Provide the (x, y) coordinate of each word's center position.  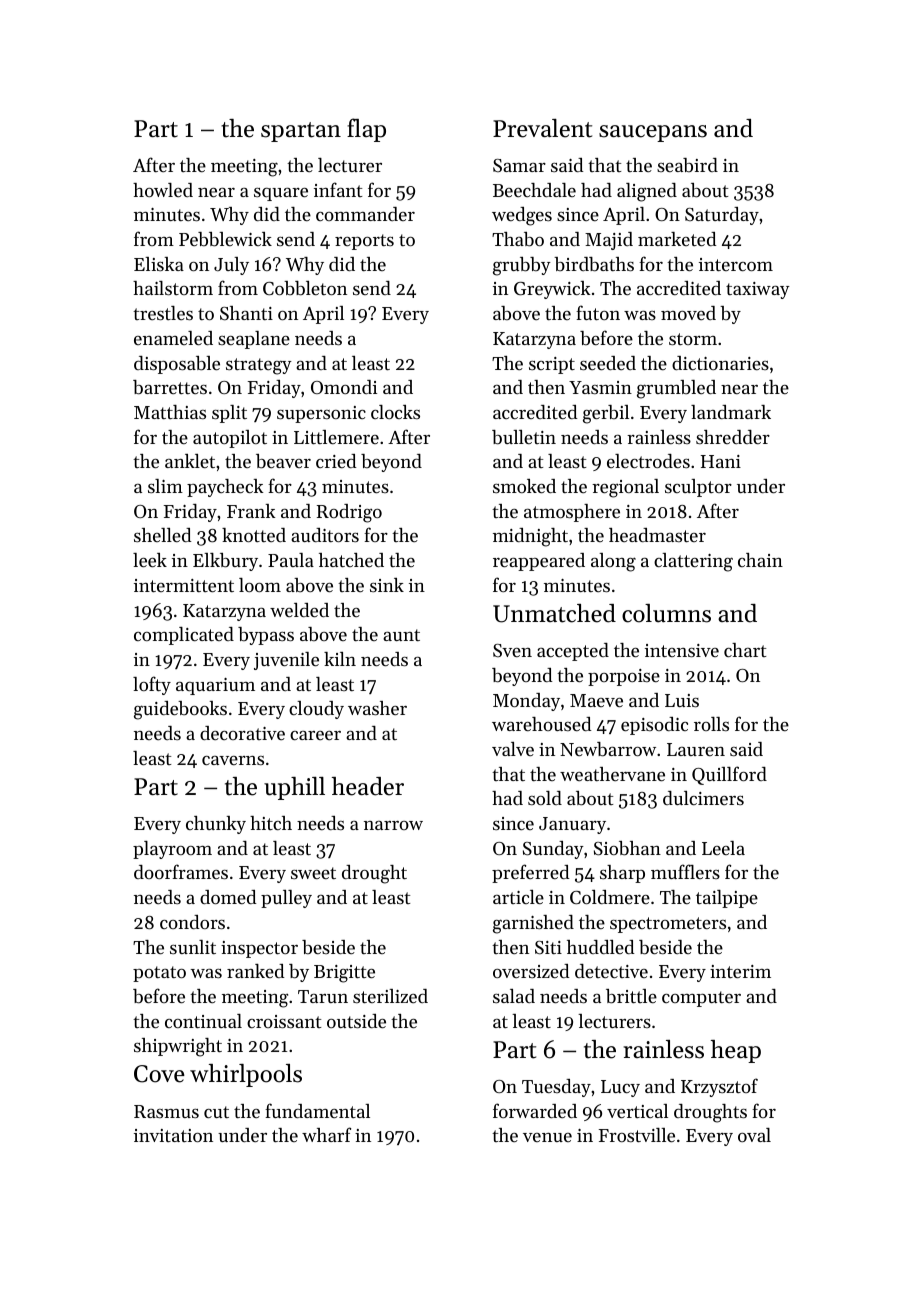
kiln (340, 659)
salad (514, 996)
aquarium (215, 686)
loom (260, 585)
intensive (682, 650)
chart (745, 650)
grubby (522, 266)
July (231, 266)
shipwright (178, 1047)
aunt (401, 635)
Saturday (722, 216)
